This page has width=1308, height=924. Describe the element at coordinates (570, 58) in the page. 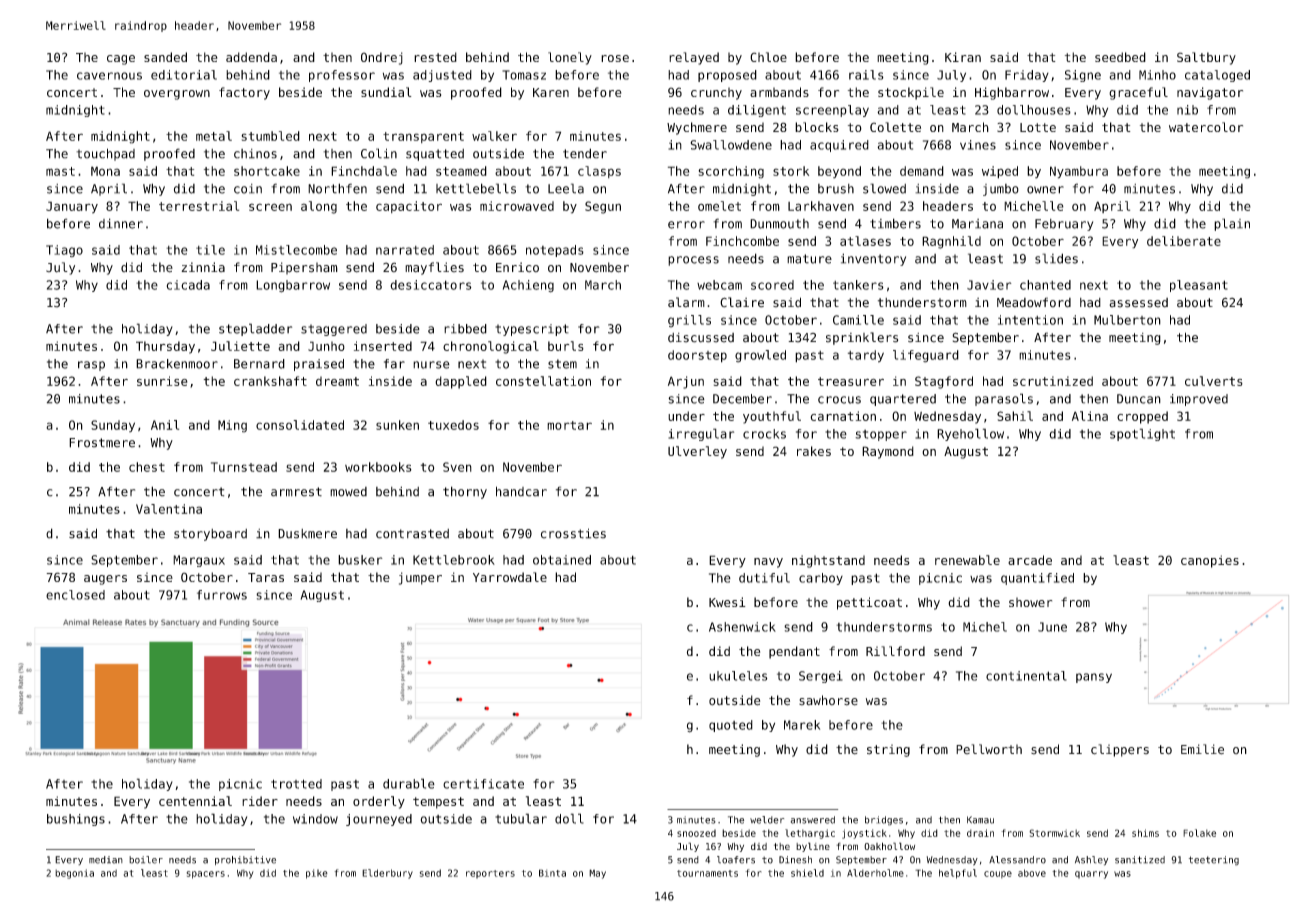

I see `lonely` at that location.
